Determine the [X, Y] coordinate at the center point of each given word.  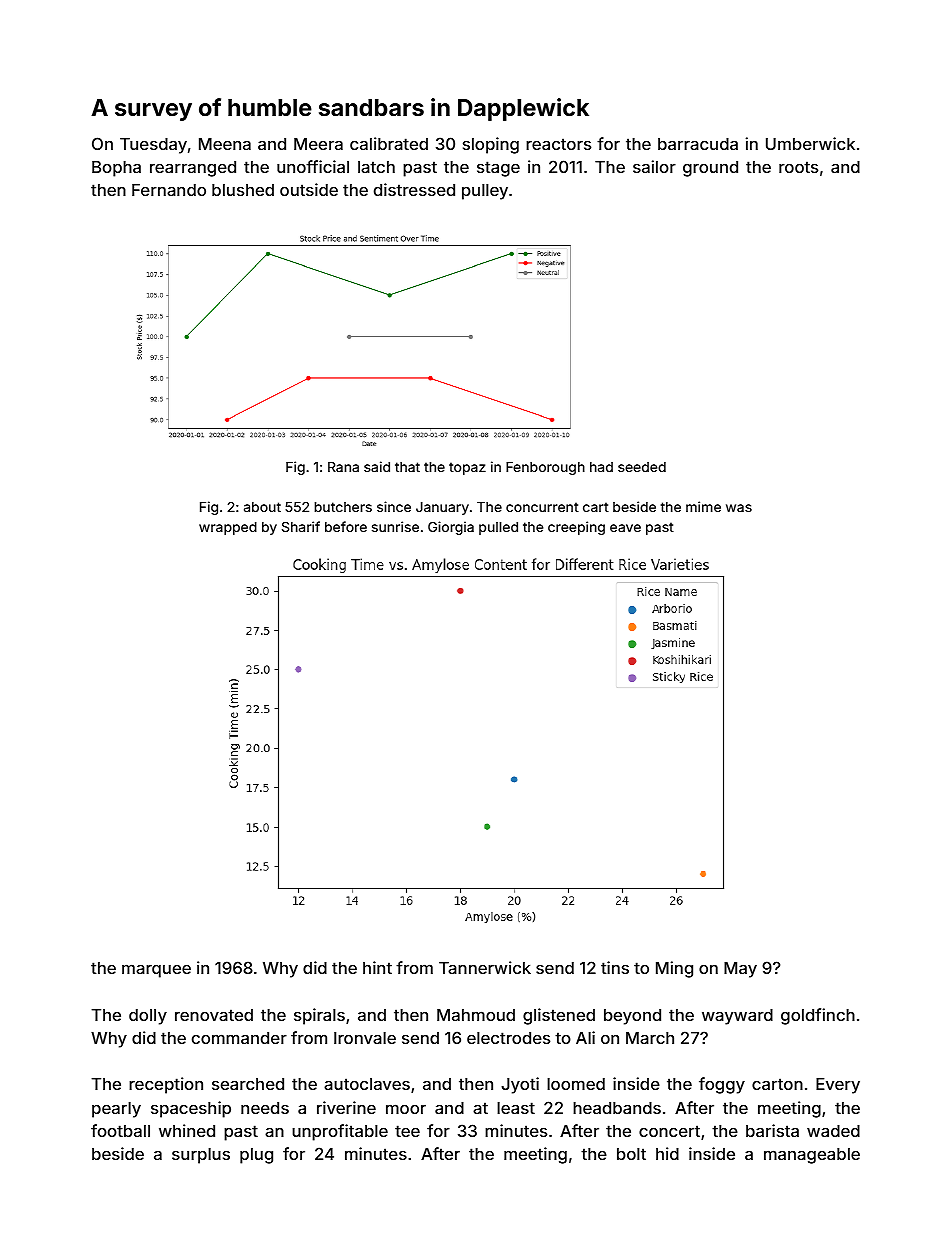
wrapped [228, 528]
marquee [156, 971]
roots [798, 167]
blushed [243, 190]
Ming [674, 969]
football [120, 1130]
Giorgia [451, 528]
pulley [485, 192]
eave [625, 528]
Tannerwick [485, 967]
